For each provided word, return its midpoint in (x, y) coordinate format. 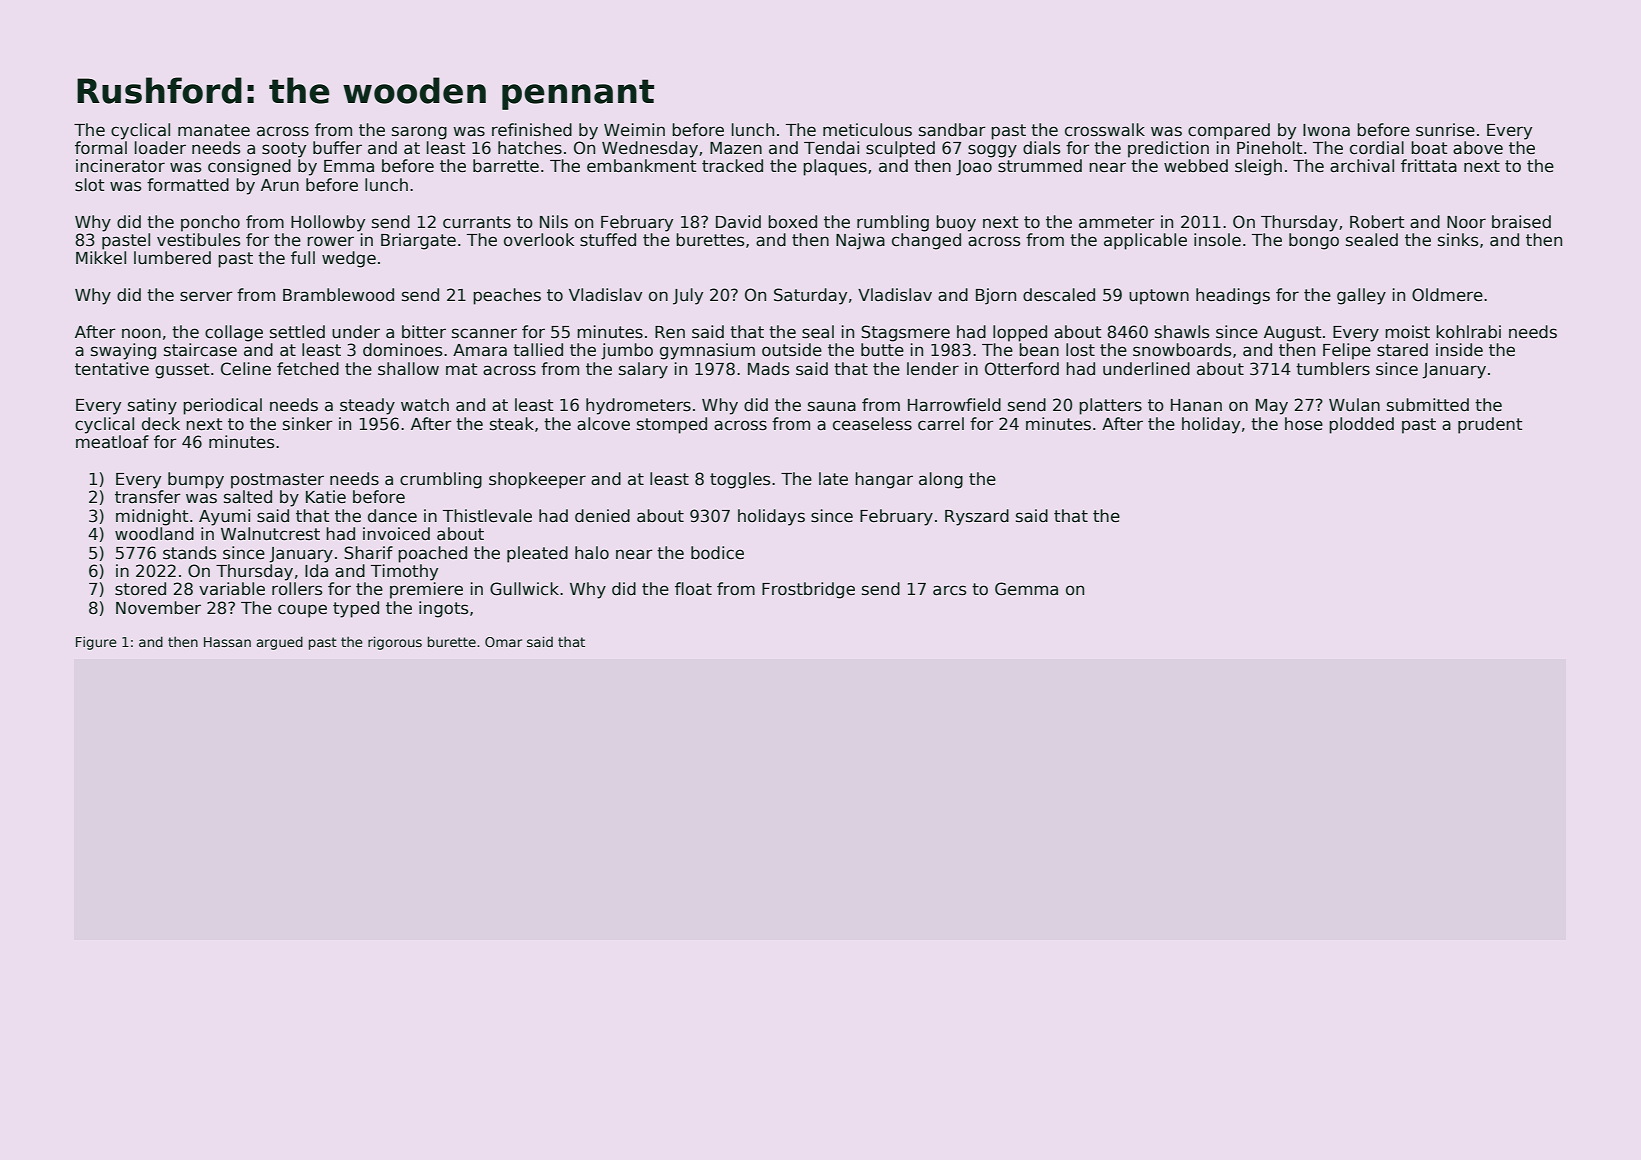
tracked (732, 166)
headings (1233, 296)
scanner (484, 333)
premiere (426, 590)
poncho (210, 223)
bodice (717, 553)
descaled (1059, 295)
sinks (1458, 240)
